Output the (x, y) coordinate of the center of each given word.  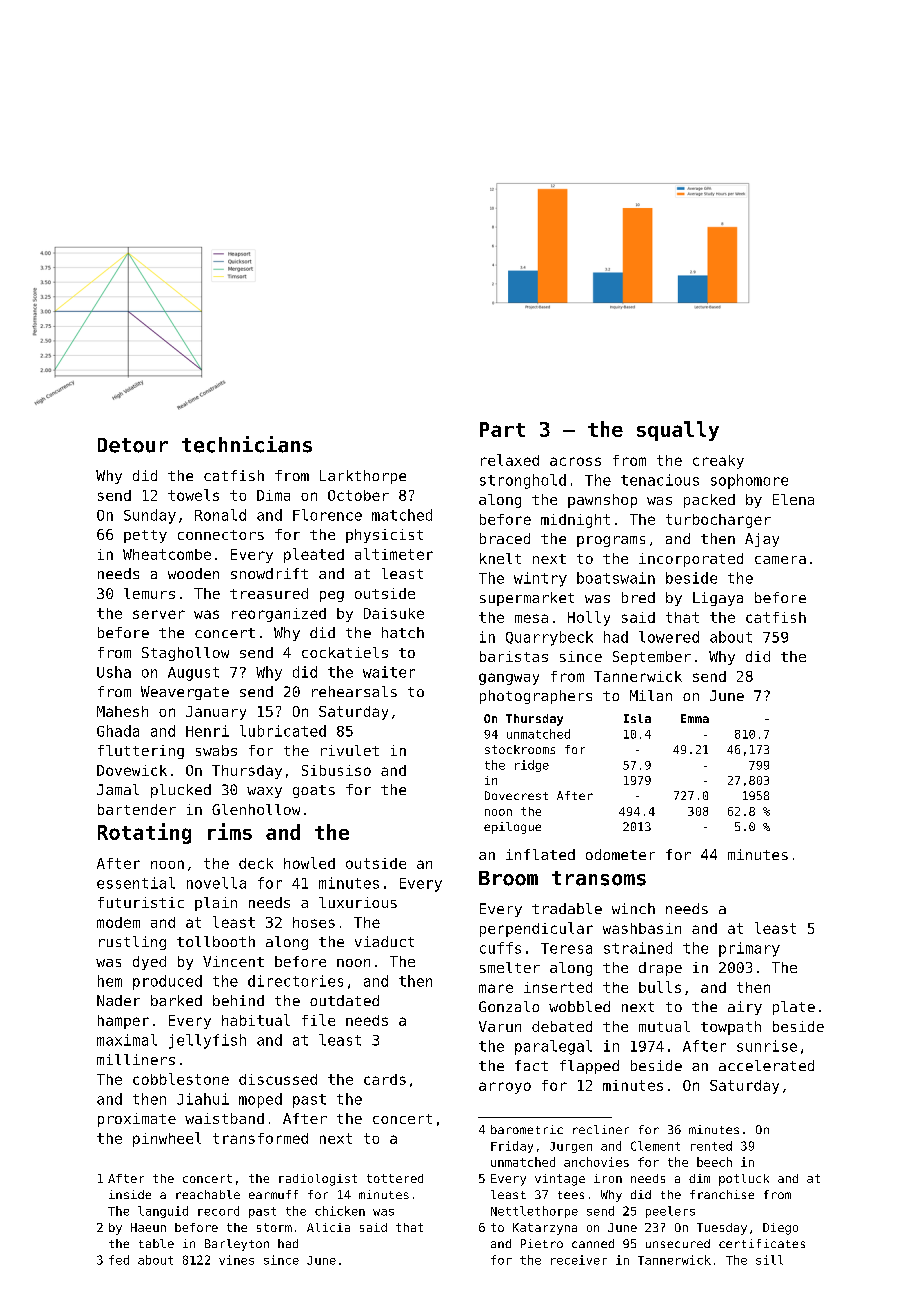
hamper (123, 1022)
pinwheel (167, 1139)
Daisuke (394, 613)
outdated (344, 1000)
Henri (207, 731)
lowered (669, 637)
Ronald (220, 515)
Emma (695, 718)
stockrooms (520, 749)
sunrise (767, 1046)
